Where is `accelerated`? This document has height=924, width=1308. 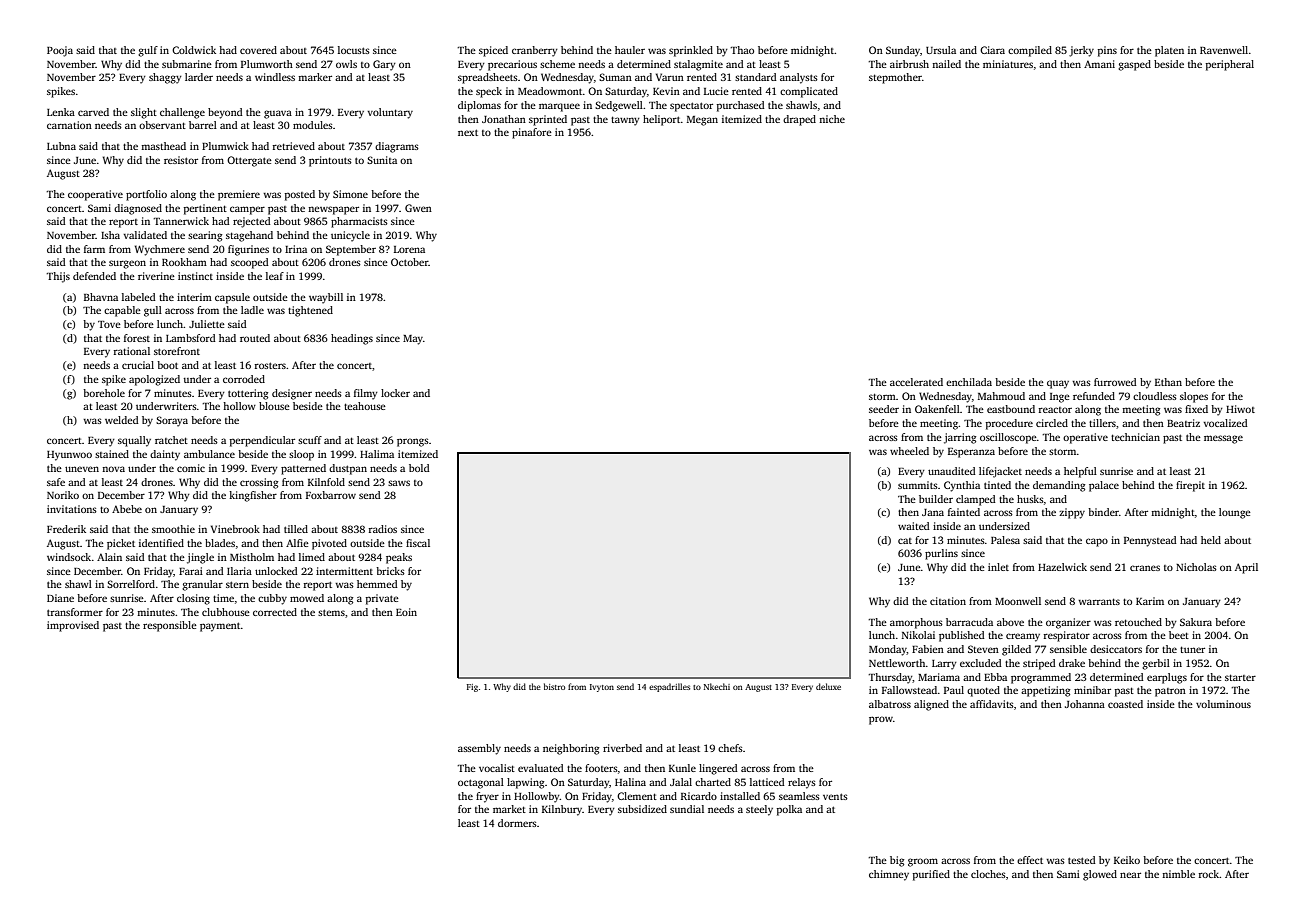
accelerated is located at coordinates (916, 382).
